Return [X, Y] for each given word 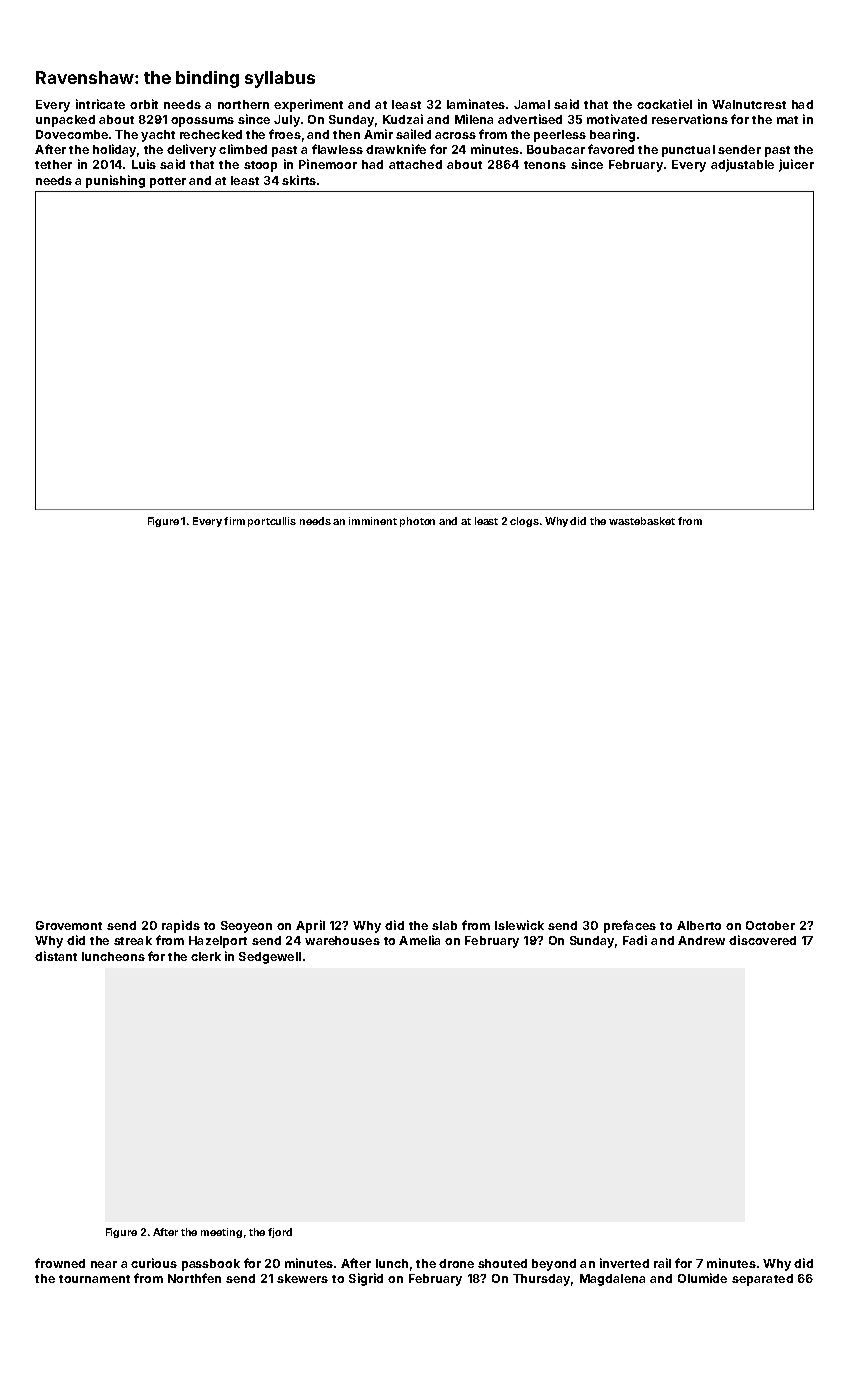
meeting [221, 1233]
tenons [545, 165]
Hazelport [218, 942]
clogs [524, 522]
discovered [762, 940]
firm [234, 521]
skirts [299, 180]
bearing [612, 135]
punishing [115, 181]
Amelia [419, 940]
